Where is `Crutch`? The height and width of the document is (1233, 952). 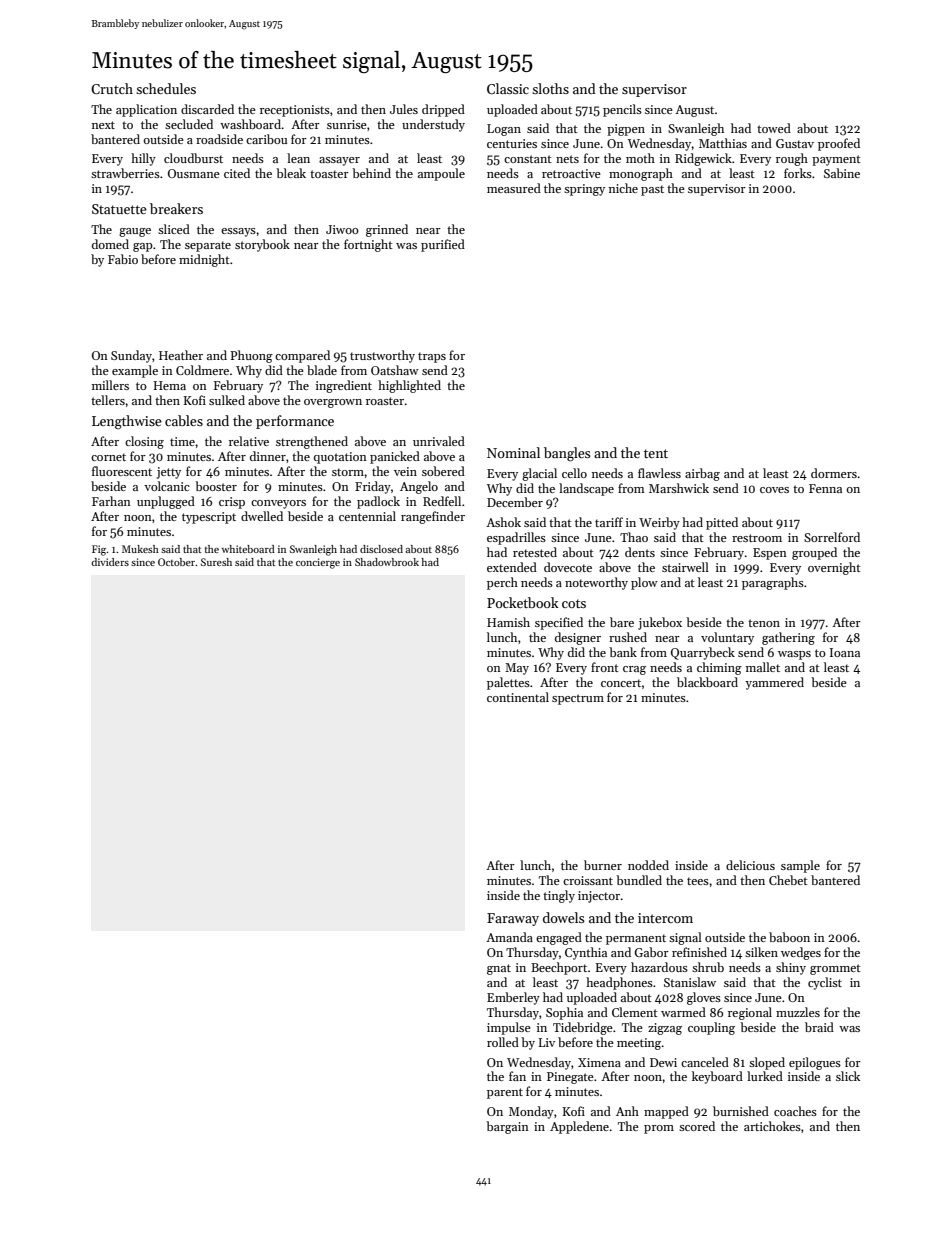 Crutch is located at coordinates (112, 88).
